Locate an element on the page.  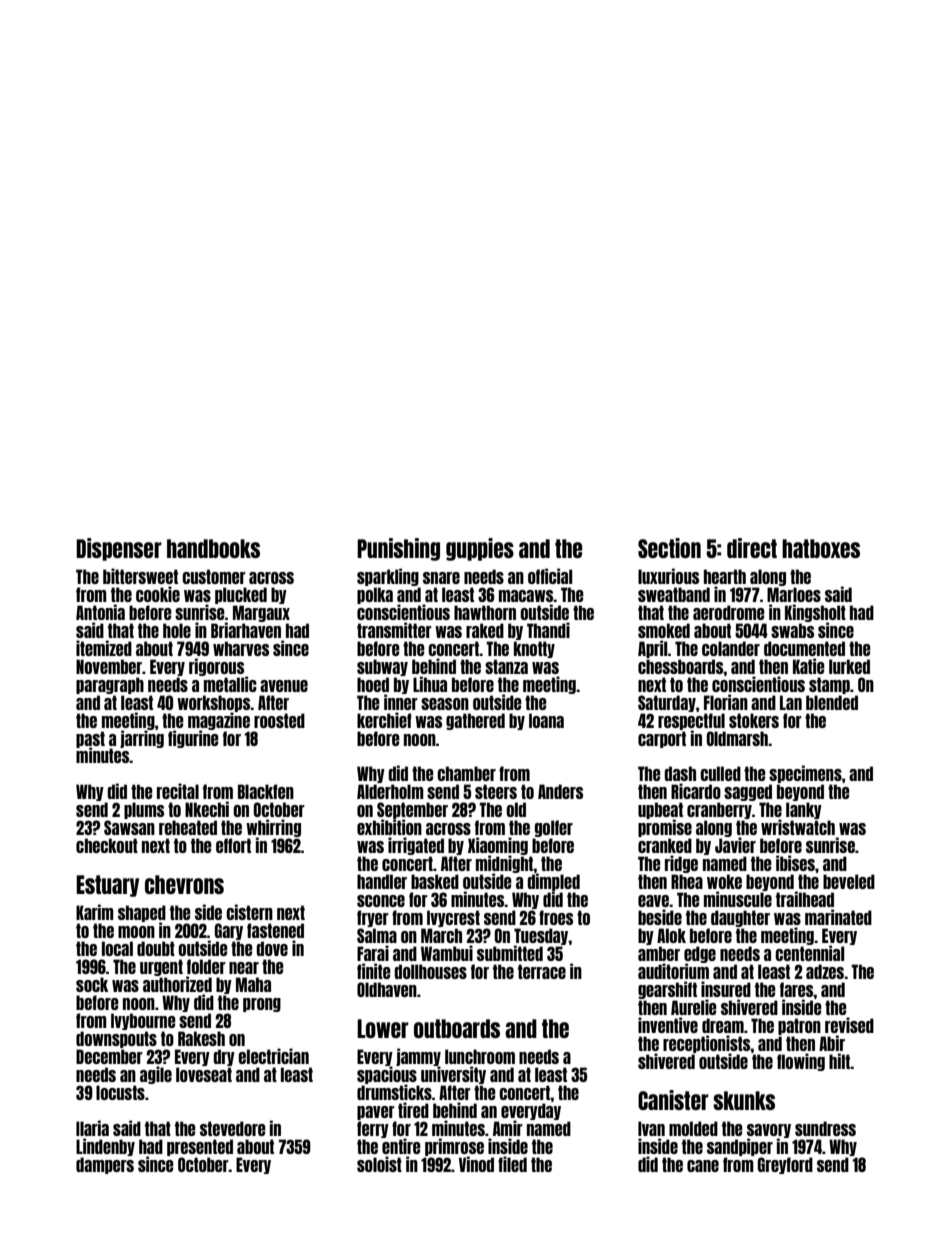
Section is located at coordinates (669, 548).
